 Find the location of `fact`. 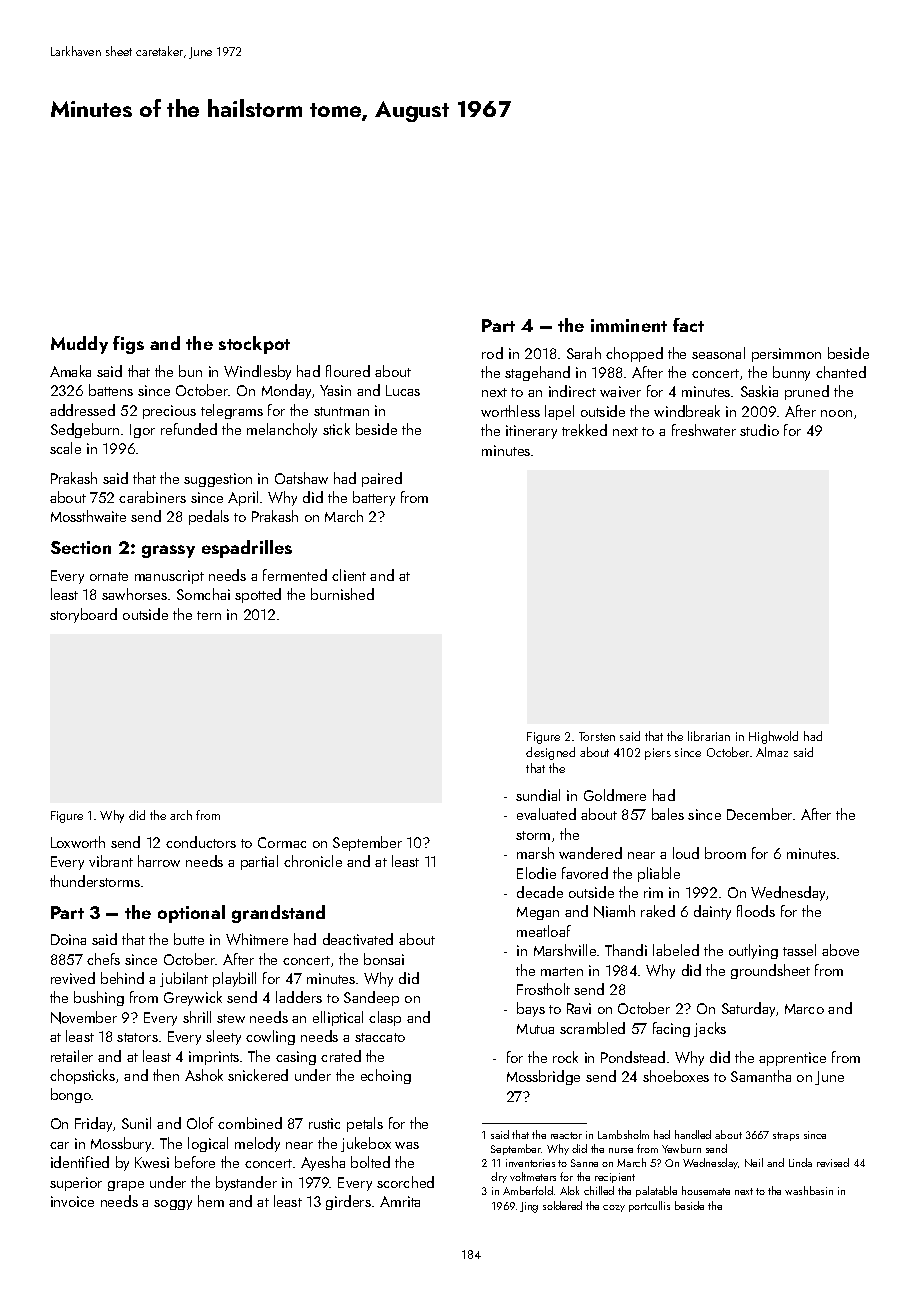

fact is located at coordinates (688, 325).
